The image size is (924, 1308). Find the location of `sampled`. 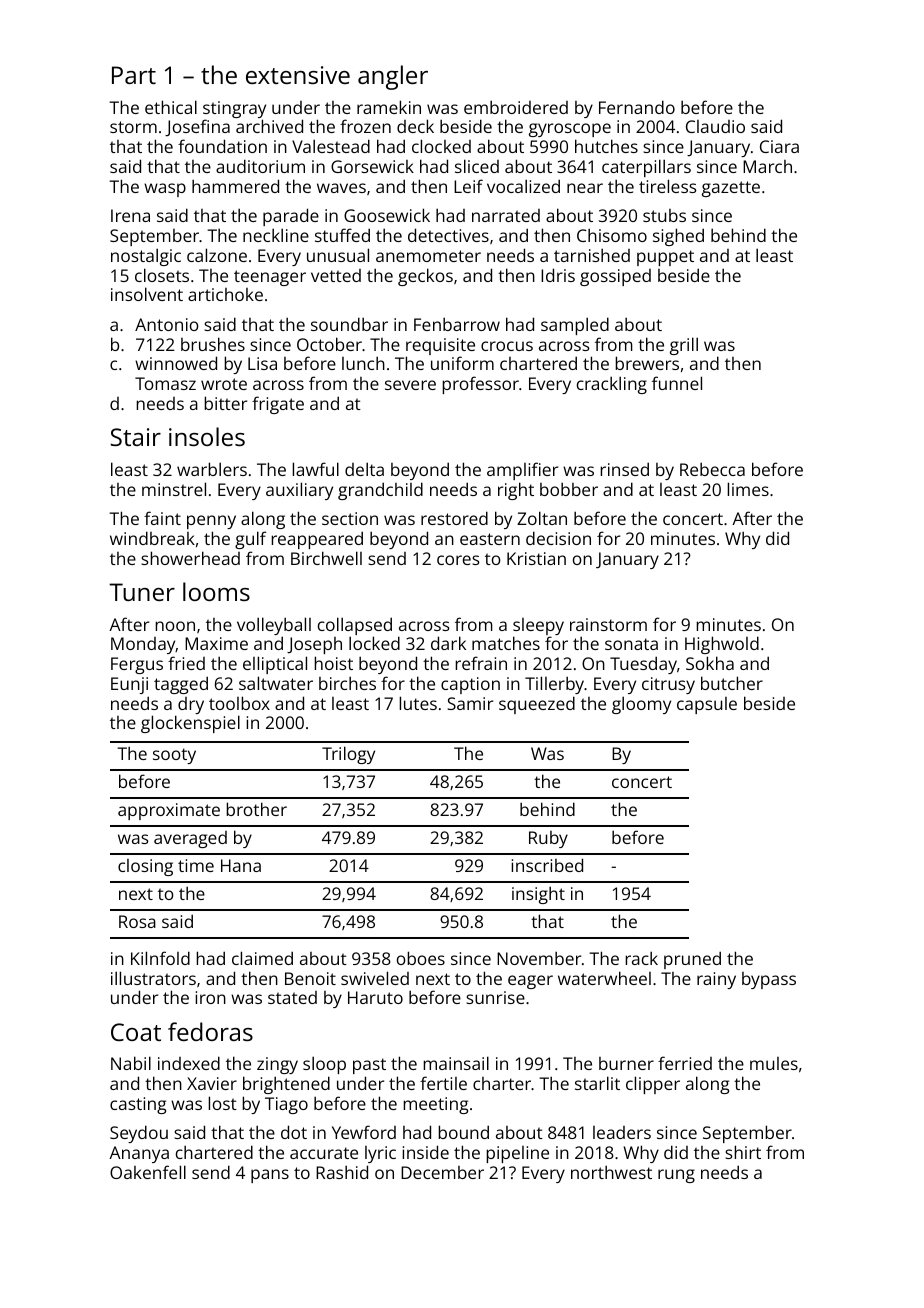

sampled is located at coordinates (575, 326).
